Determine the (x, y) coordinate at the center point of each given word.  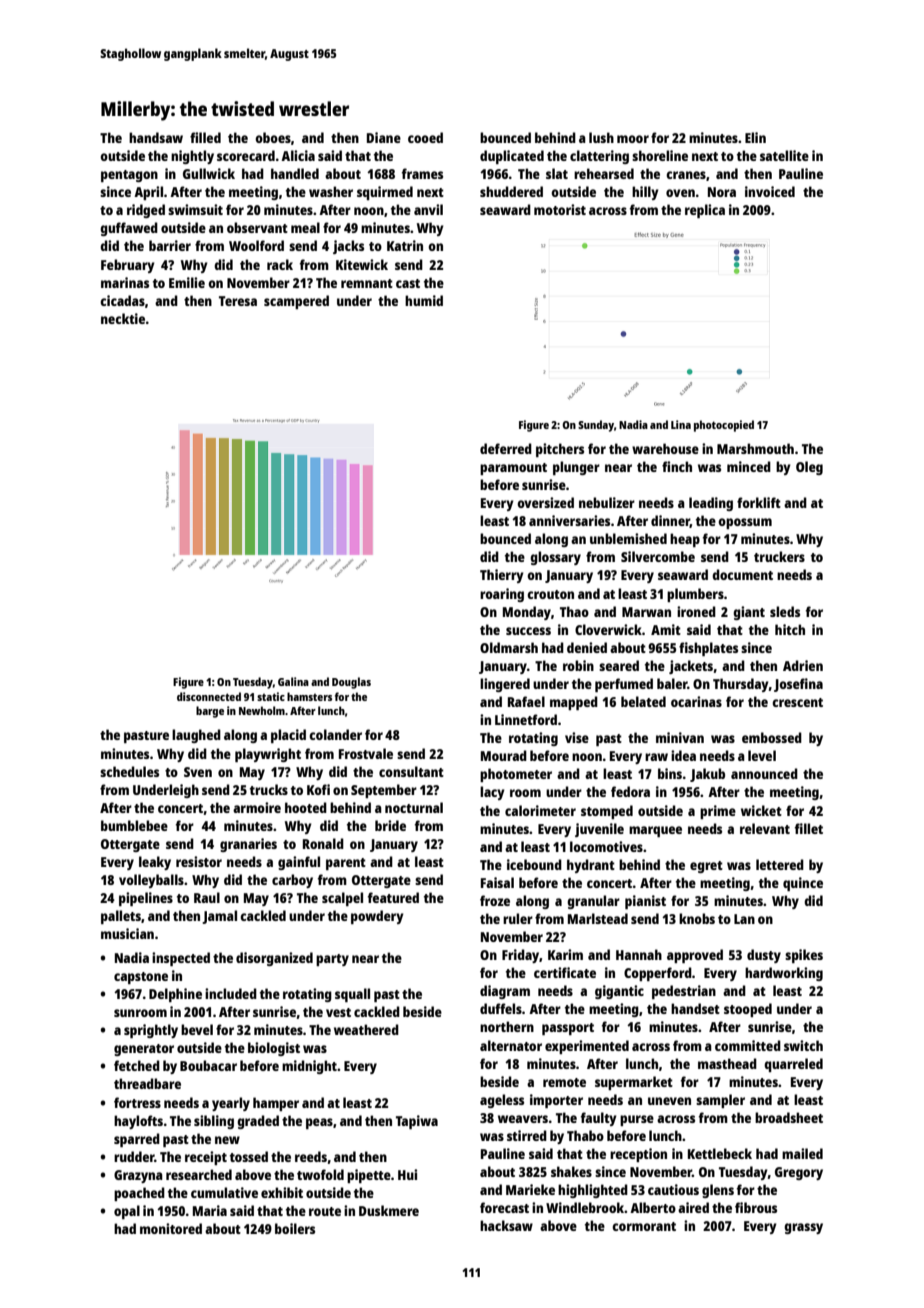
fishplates (708, 649)
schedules (129, 771)
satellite (784, 155)
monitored (171, 1228)
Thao (574, 611)
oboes (273, 137)
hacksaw (506, 1225)
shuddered (511, 191)
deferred (506, 448)
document (742, 574)
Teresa (238, 301)
